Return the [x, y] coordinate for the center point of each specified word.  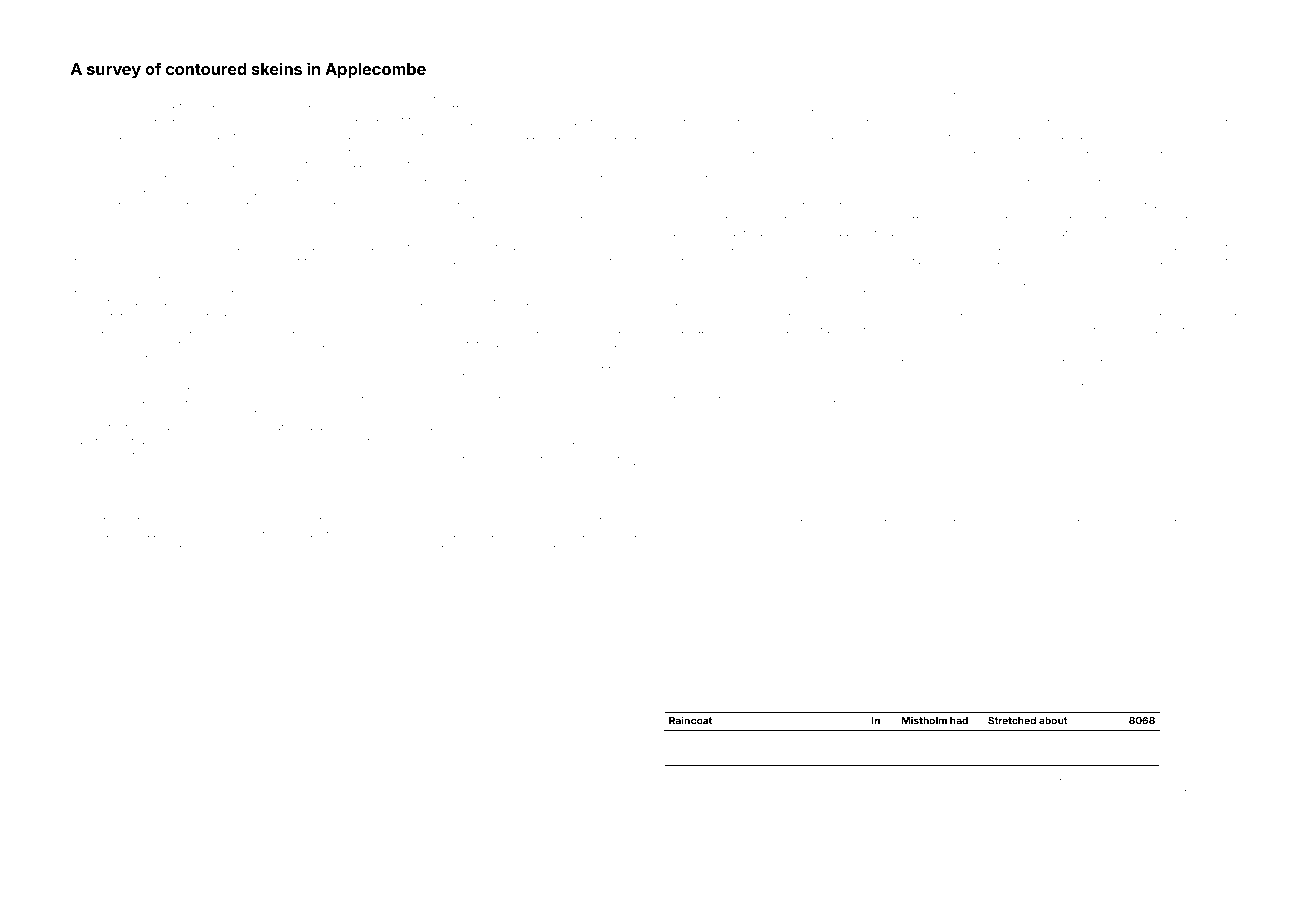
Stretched [1012, 721]
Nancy [236, 548]
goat [210, 415]
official [1161, 517]
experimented [856, 400]
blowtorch [164, 163]
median [550, 122]
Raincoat [690, 720]
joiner [914, 96]
